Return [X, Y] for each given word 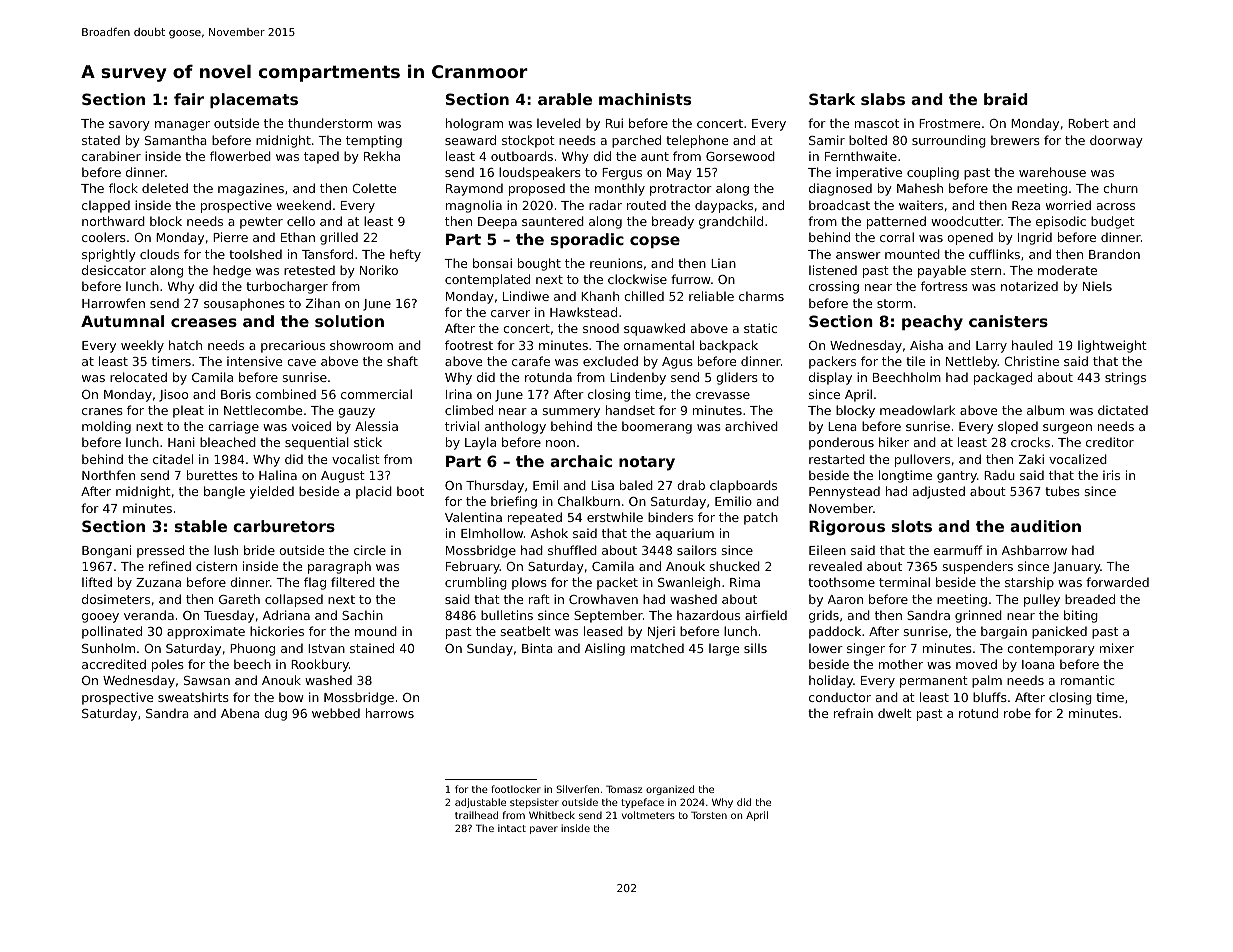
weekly [142, 346]
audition [1045, 526]
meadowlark [917, 410]
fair [189, 99]
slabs [883, 99]
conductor [840, 697]
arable [565, 99]
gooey [100, 618]
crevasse [723, 395]
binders [670, 517]
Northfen [108, 475]
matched [657, 648]
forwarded [1117, 582]
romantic [1088, 680]
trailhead [476, 815]
